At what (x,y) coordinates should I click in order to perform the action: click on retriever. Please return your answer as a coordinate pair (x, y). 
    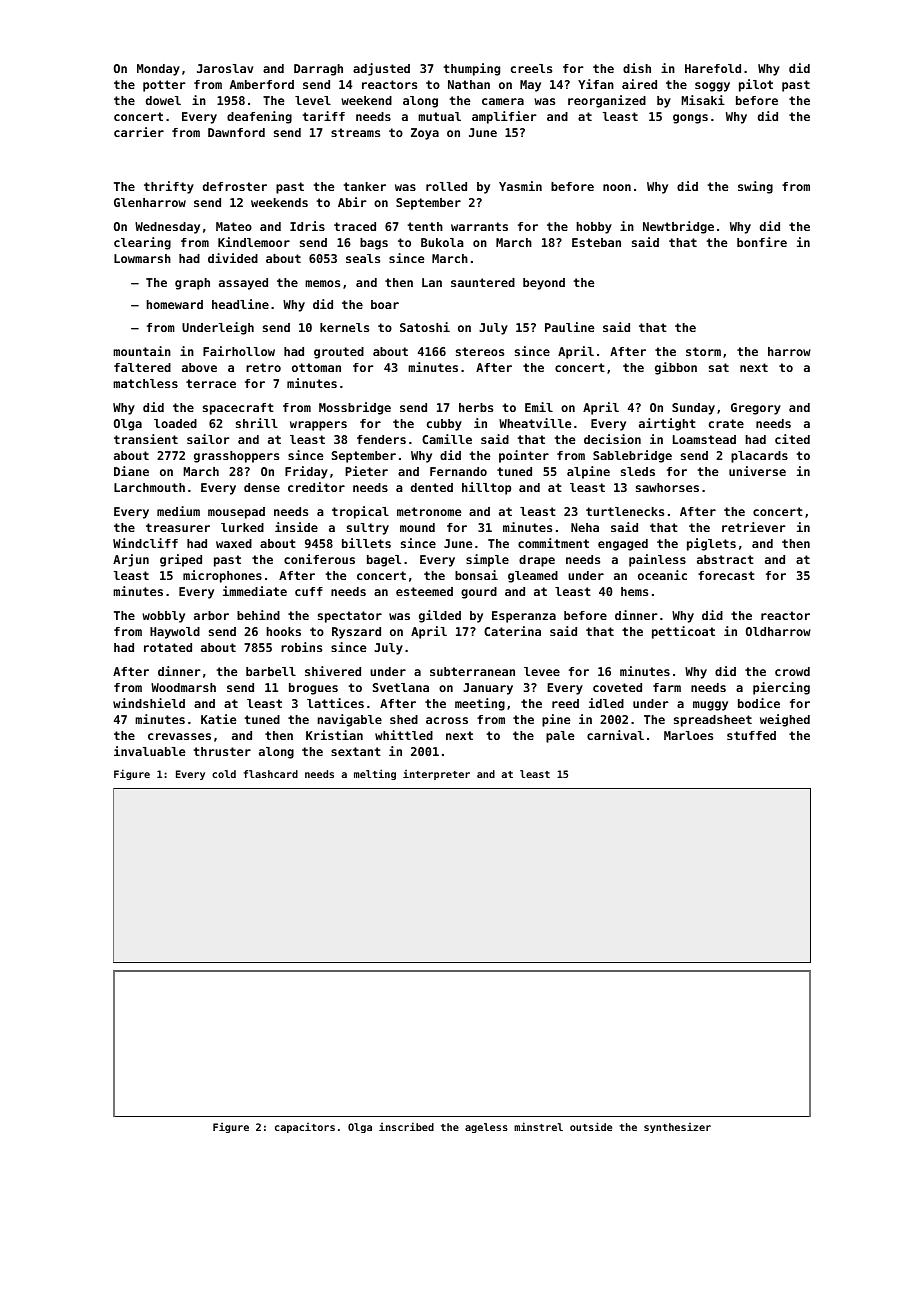
    Looking at the image, I should click on (754, 527).
